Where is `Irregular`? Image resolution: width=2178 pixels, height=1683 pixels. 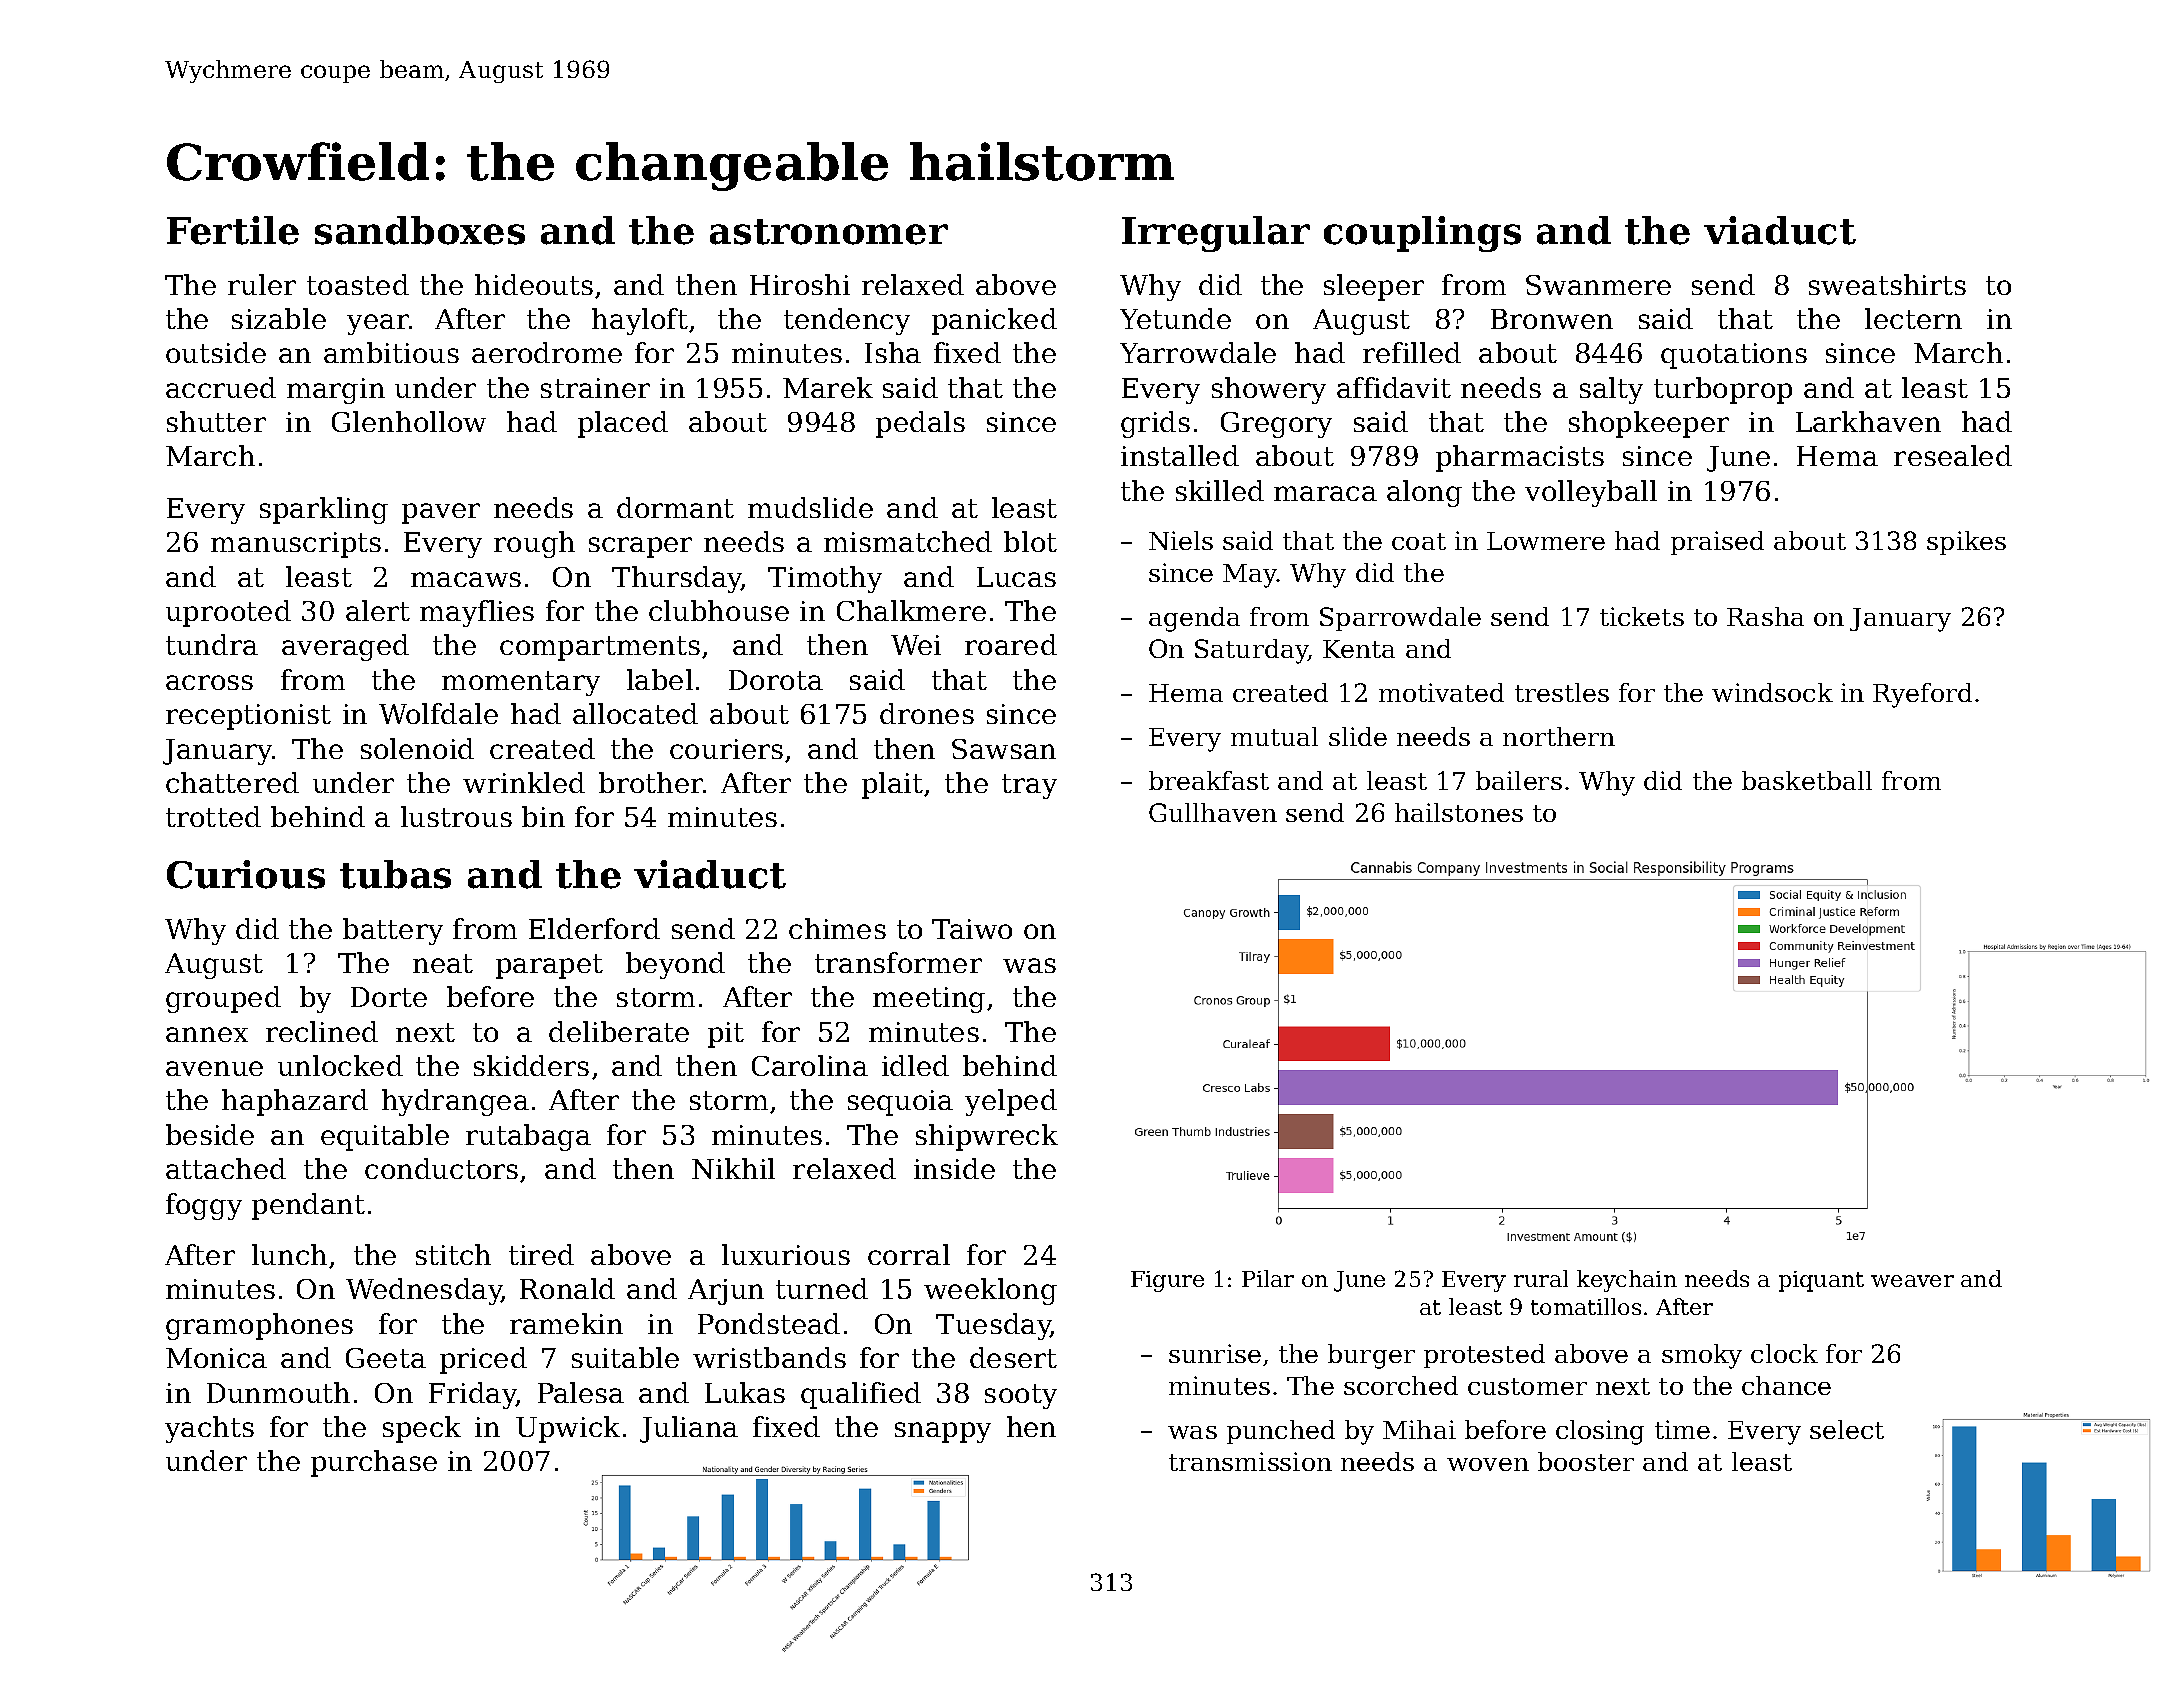 Irregular is located at coordinates (1216, 234).
